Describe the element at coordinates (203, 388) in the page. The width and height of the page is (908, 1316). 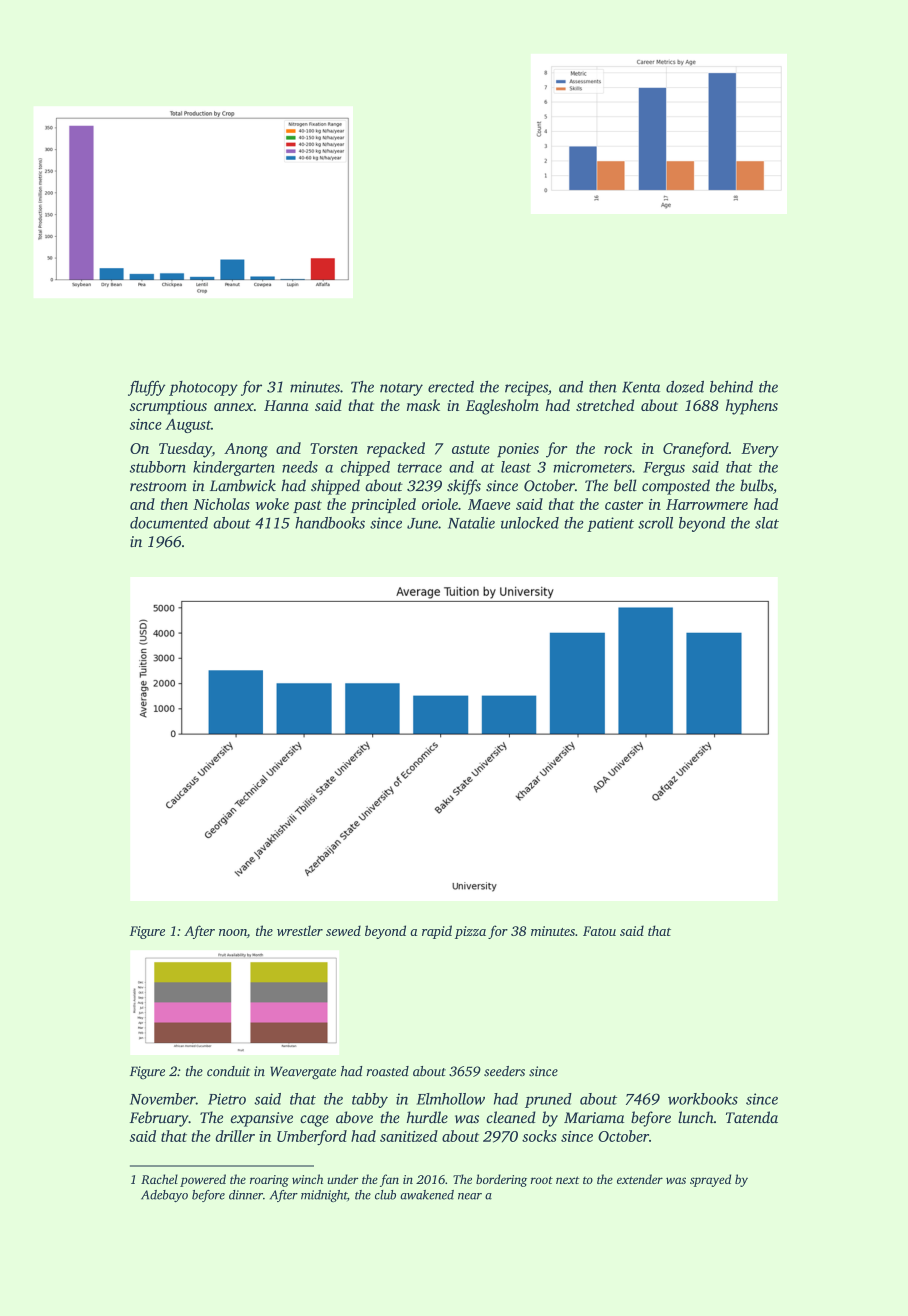
I see `photocopy` at that location.
